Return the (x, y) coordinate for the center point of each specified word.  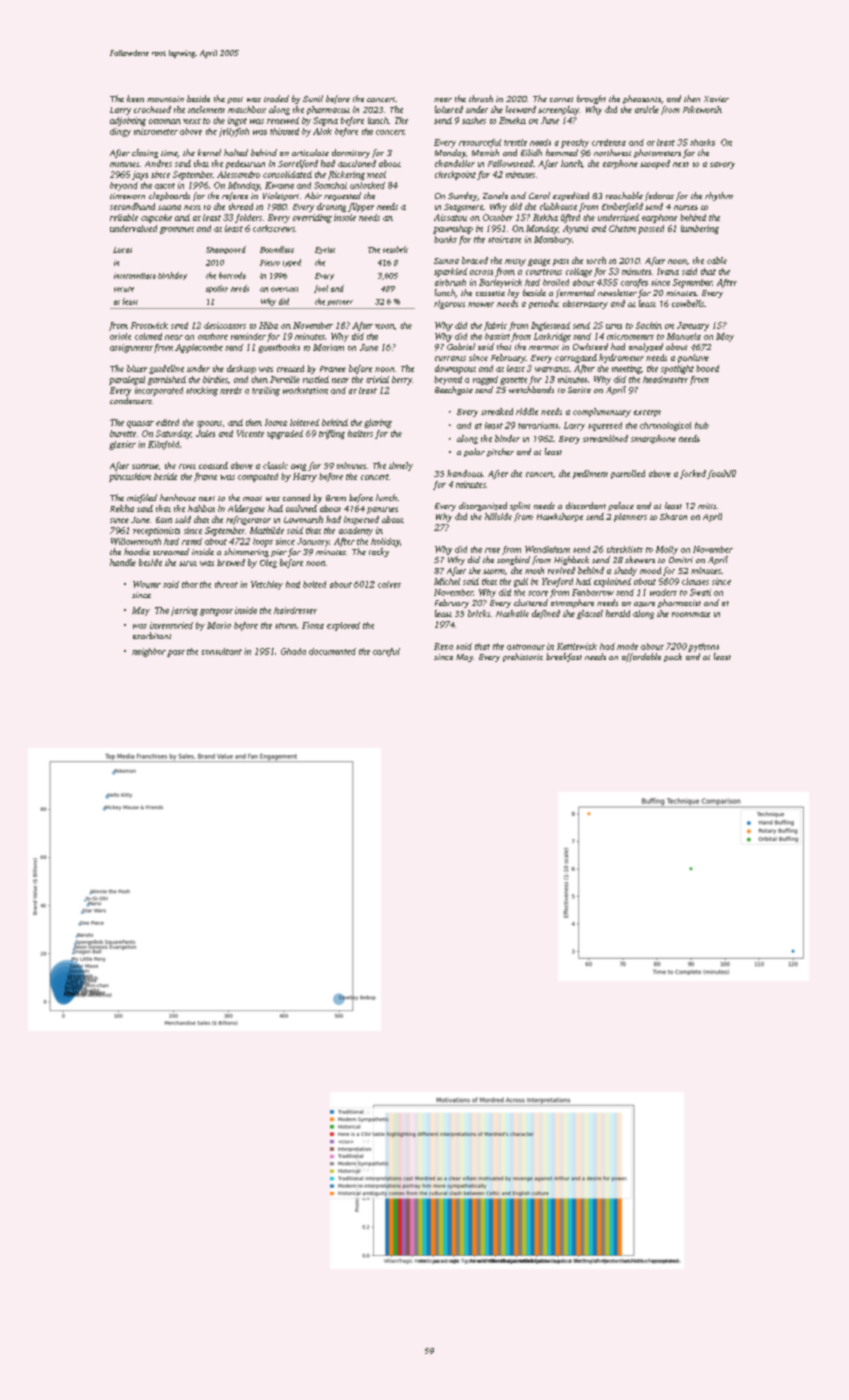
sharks (702, 142)
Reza (443, 646)
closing (145, 153)
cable (717, 260)
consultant (222, 651)
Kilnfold (163, 445)
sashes (474, 120)
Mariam (328, 347)
